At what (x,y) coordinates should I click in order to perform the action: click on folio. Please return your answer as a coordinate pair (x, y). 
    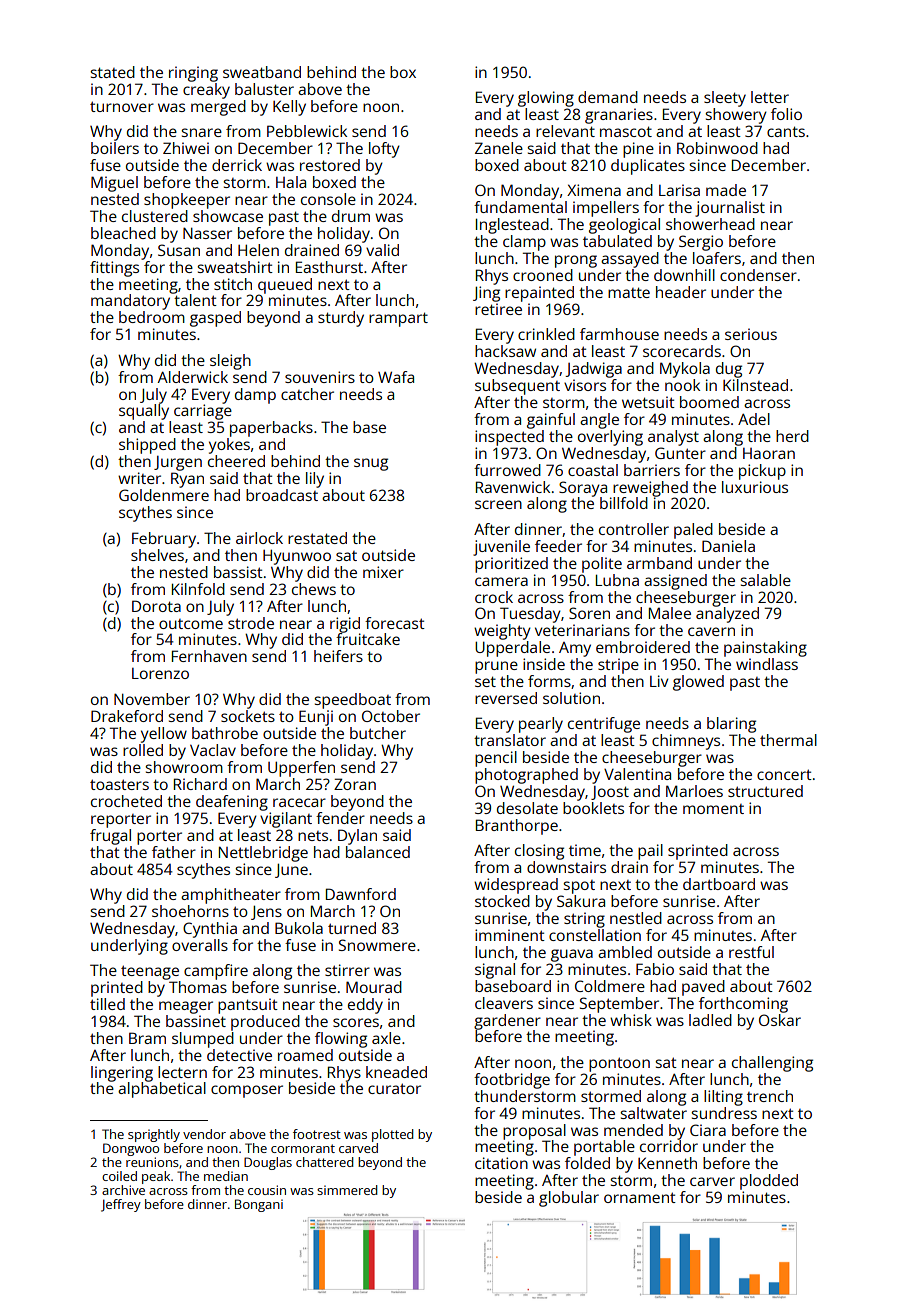
    Looking at the image, I should click on (786, 114).
